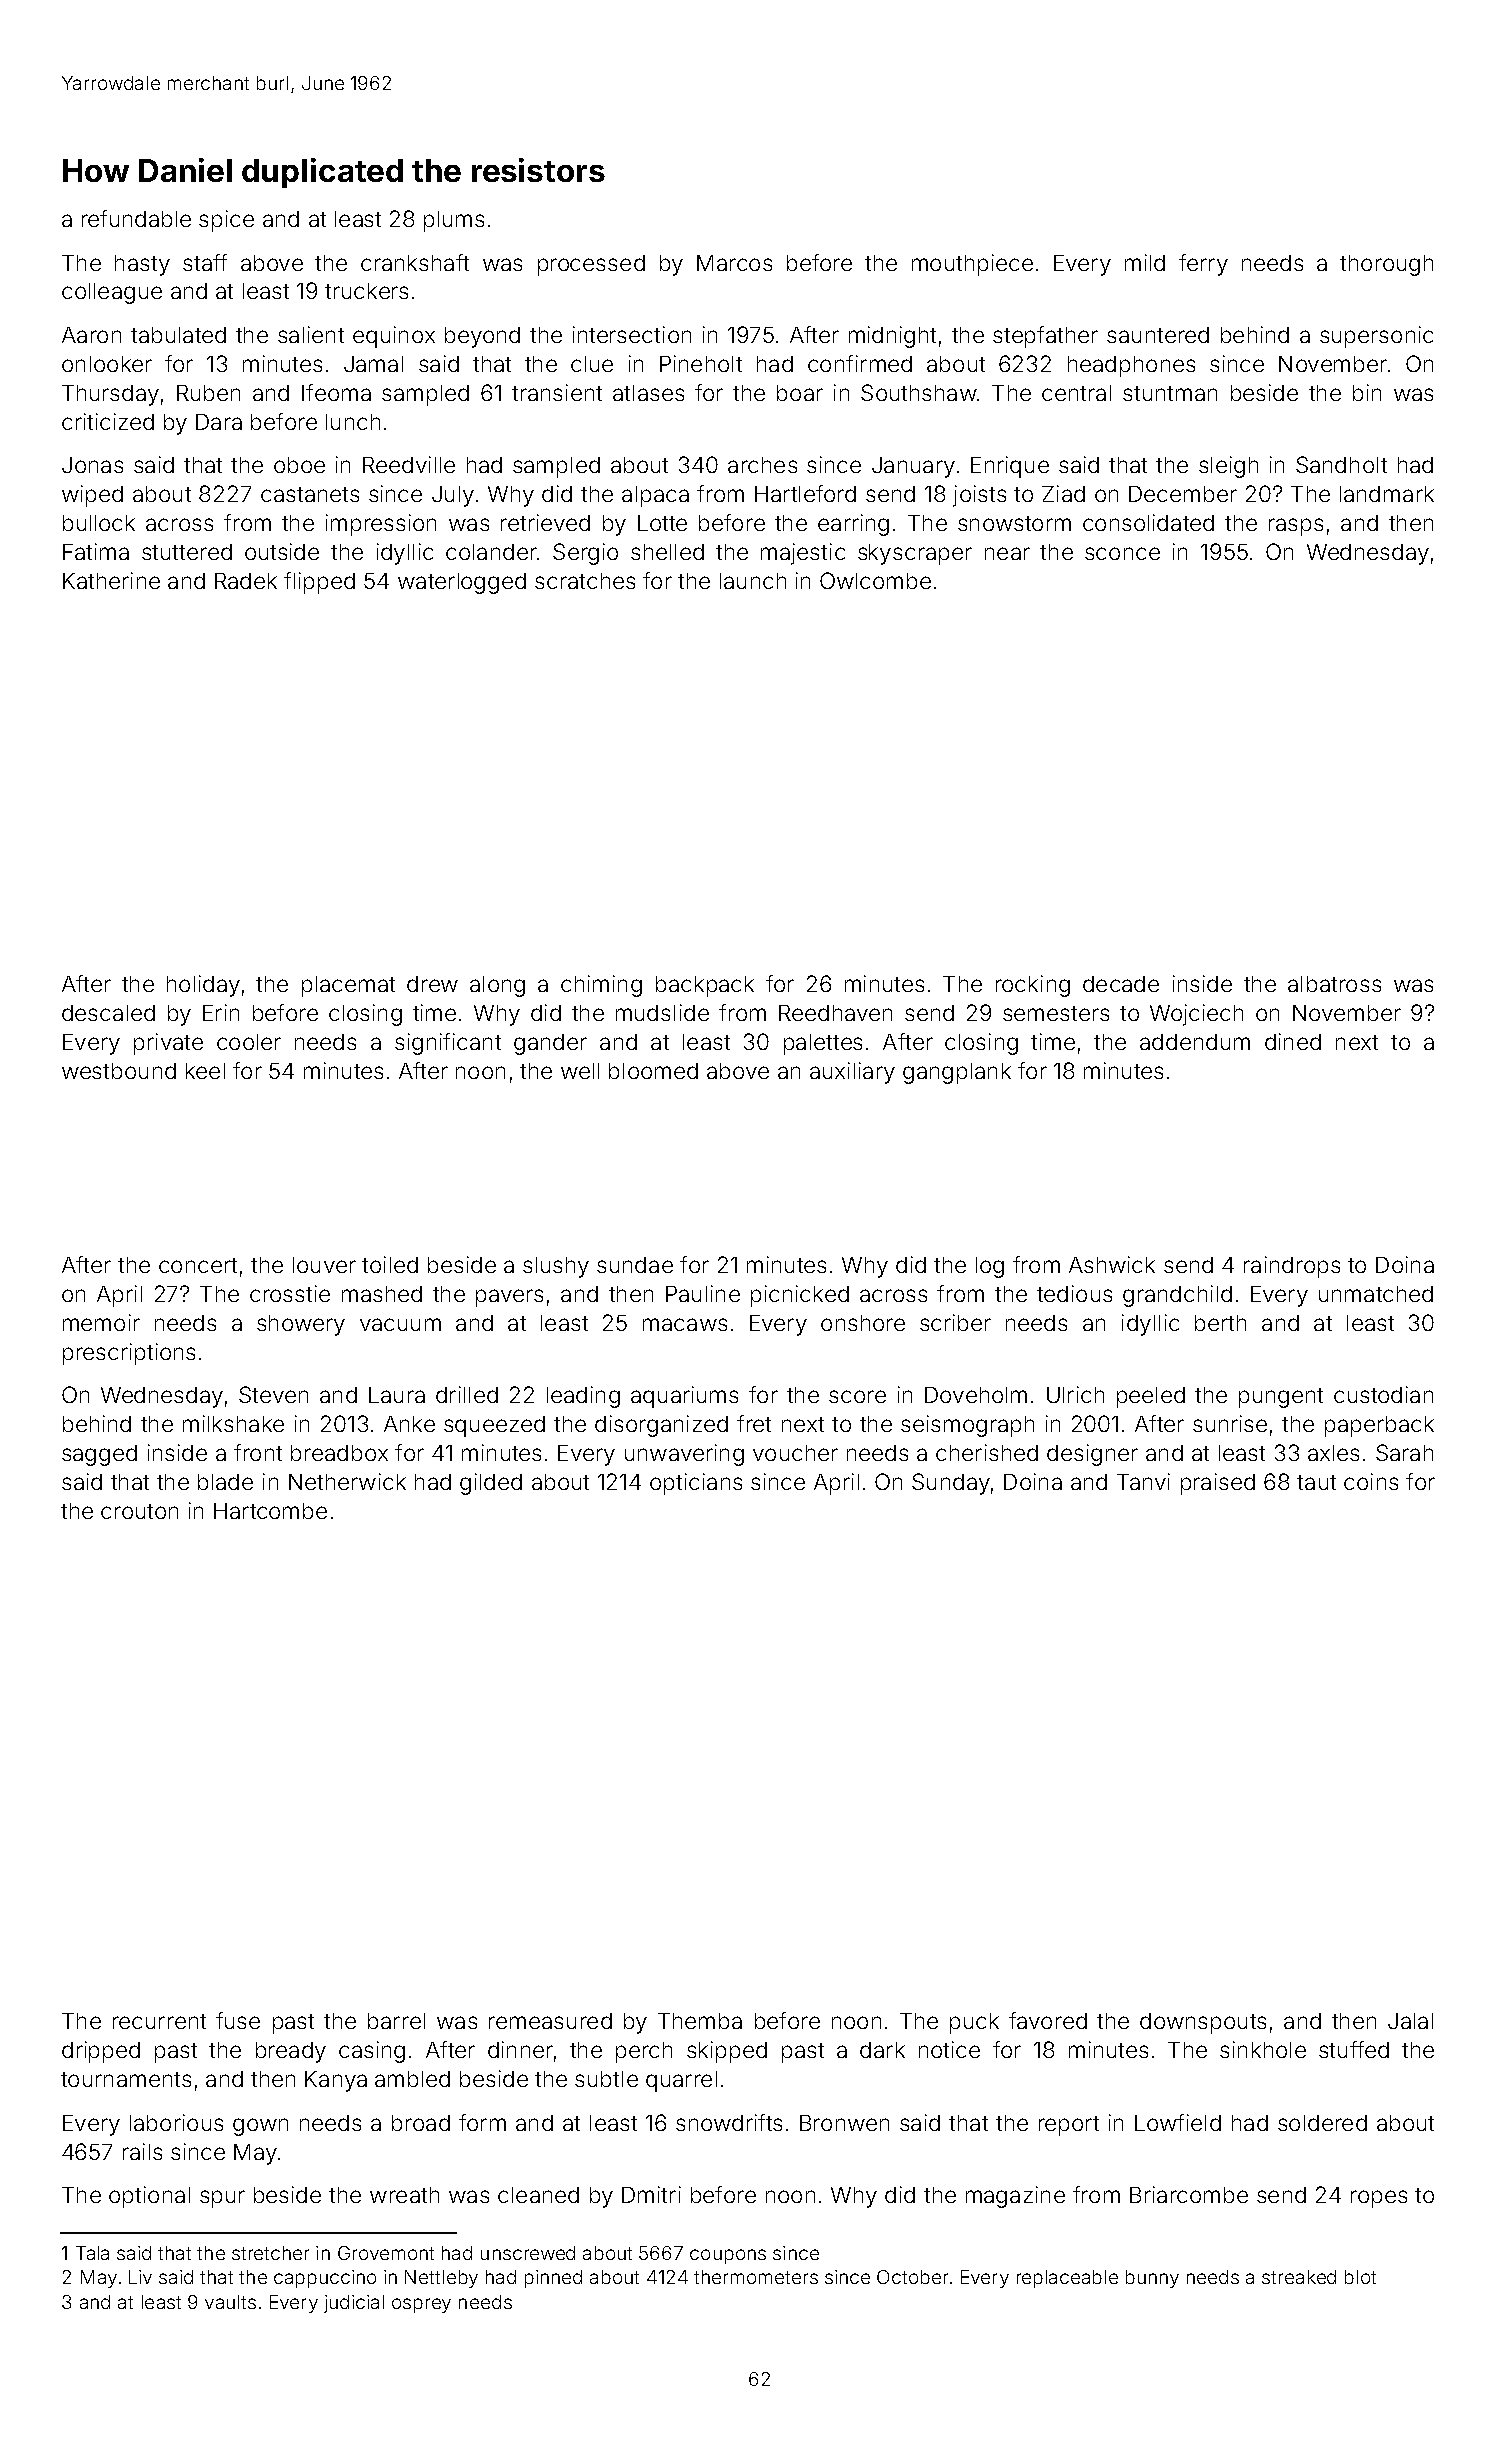 This image has width=1496, height=2464. I want to click on gangplank, so click(957, 1073).
